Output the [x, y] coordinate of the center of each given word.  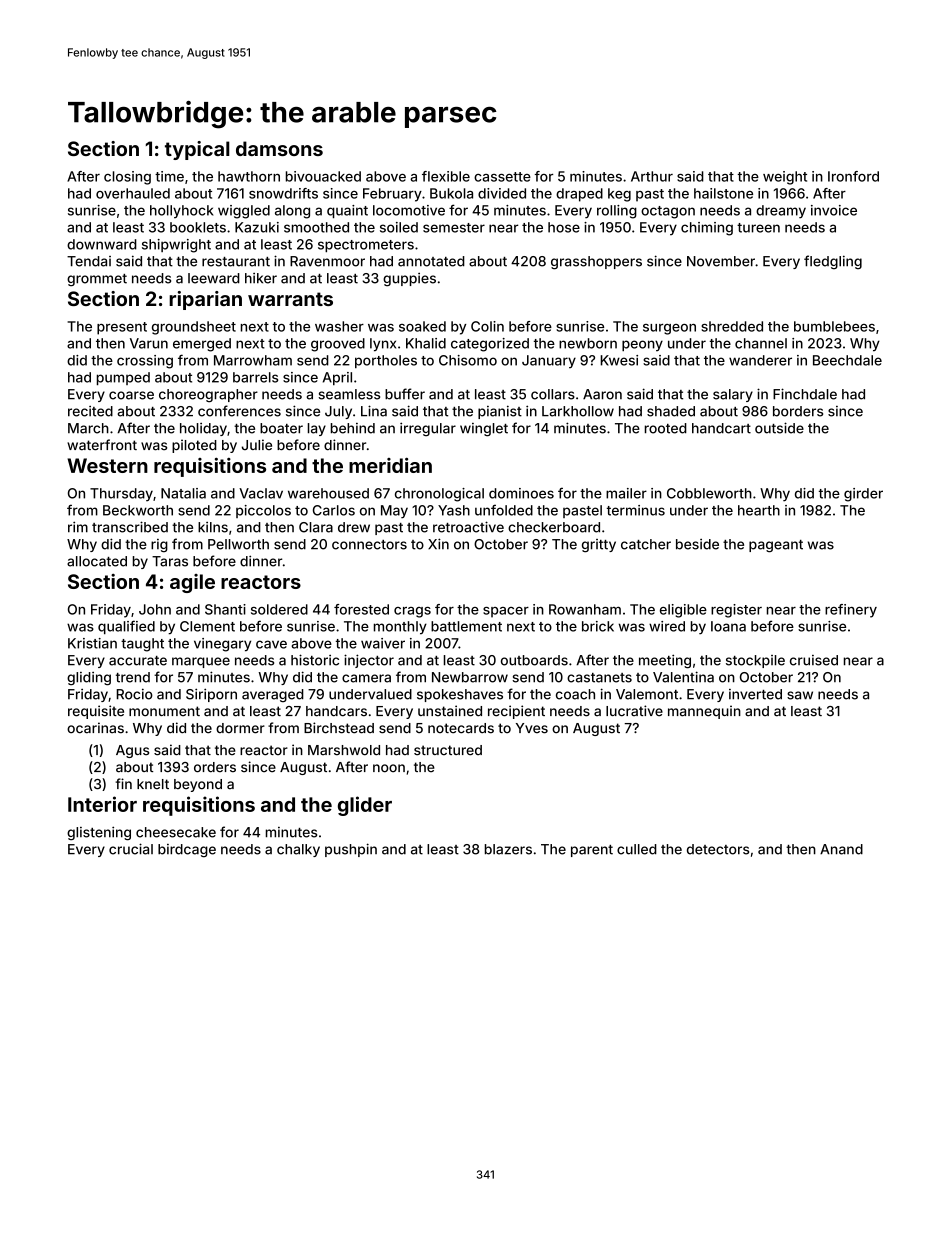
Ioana [728, 626]
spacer [506, 612]
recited [90, 411]
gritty [599, 546]
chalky [298, 850]
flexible [446, 176]
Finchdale [805, 394]
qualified [126, 627]
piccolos [263, 511]
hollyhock [182, 212]
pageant [776, 546]
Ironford [853, 176]
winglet [484, 430]
